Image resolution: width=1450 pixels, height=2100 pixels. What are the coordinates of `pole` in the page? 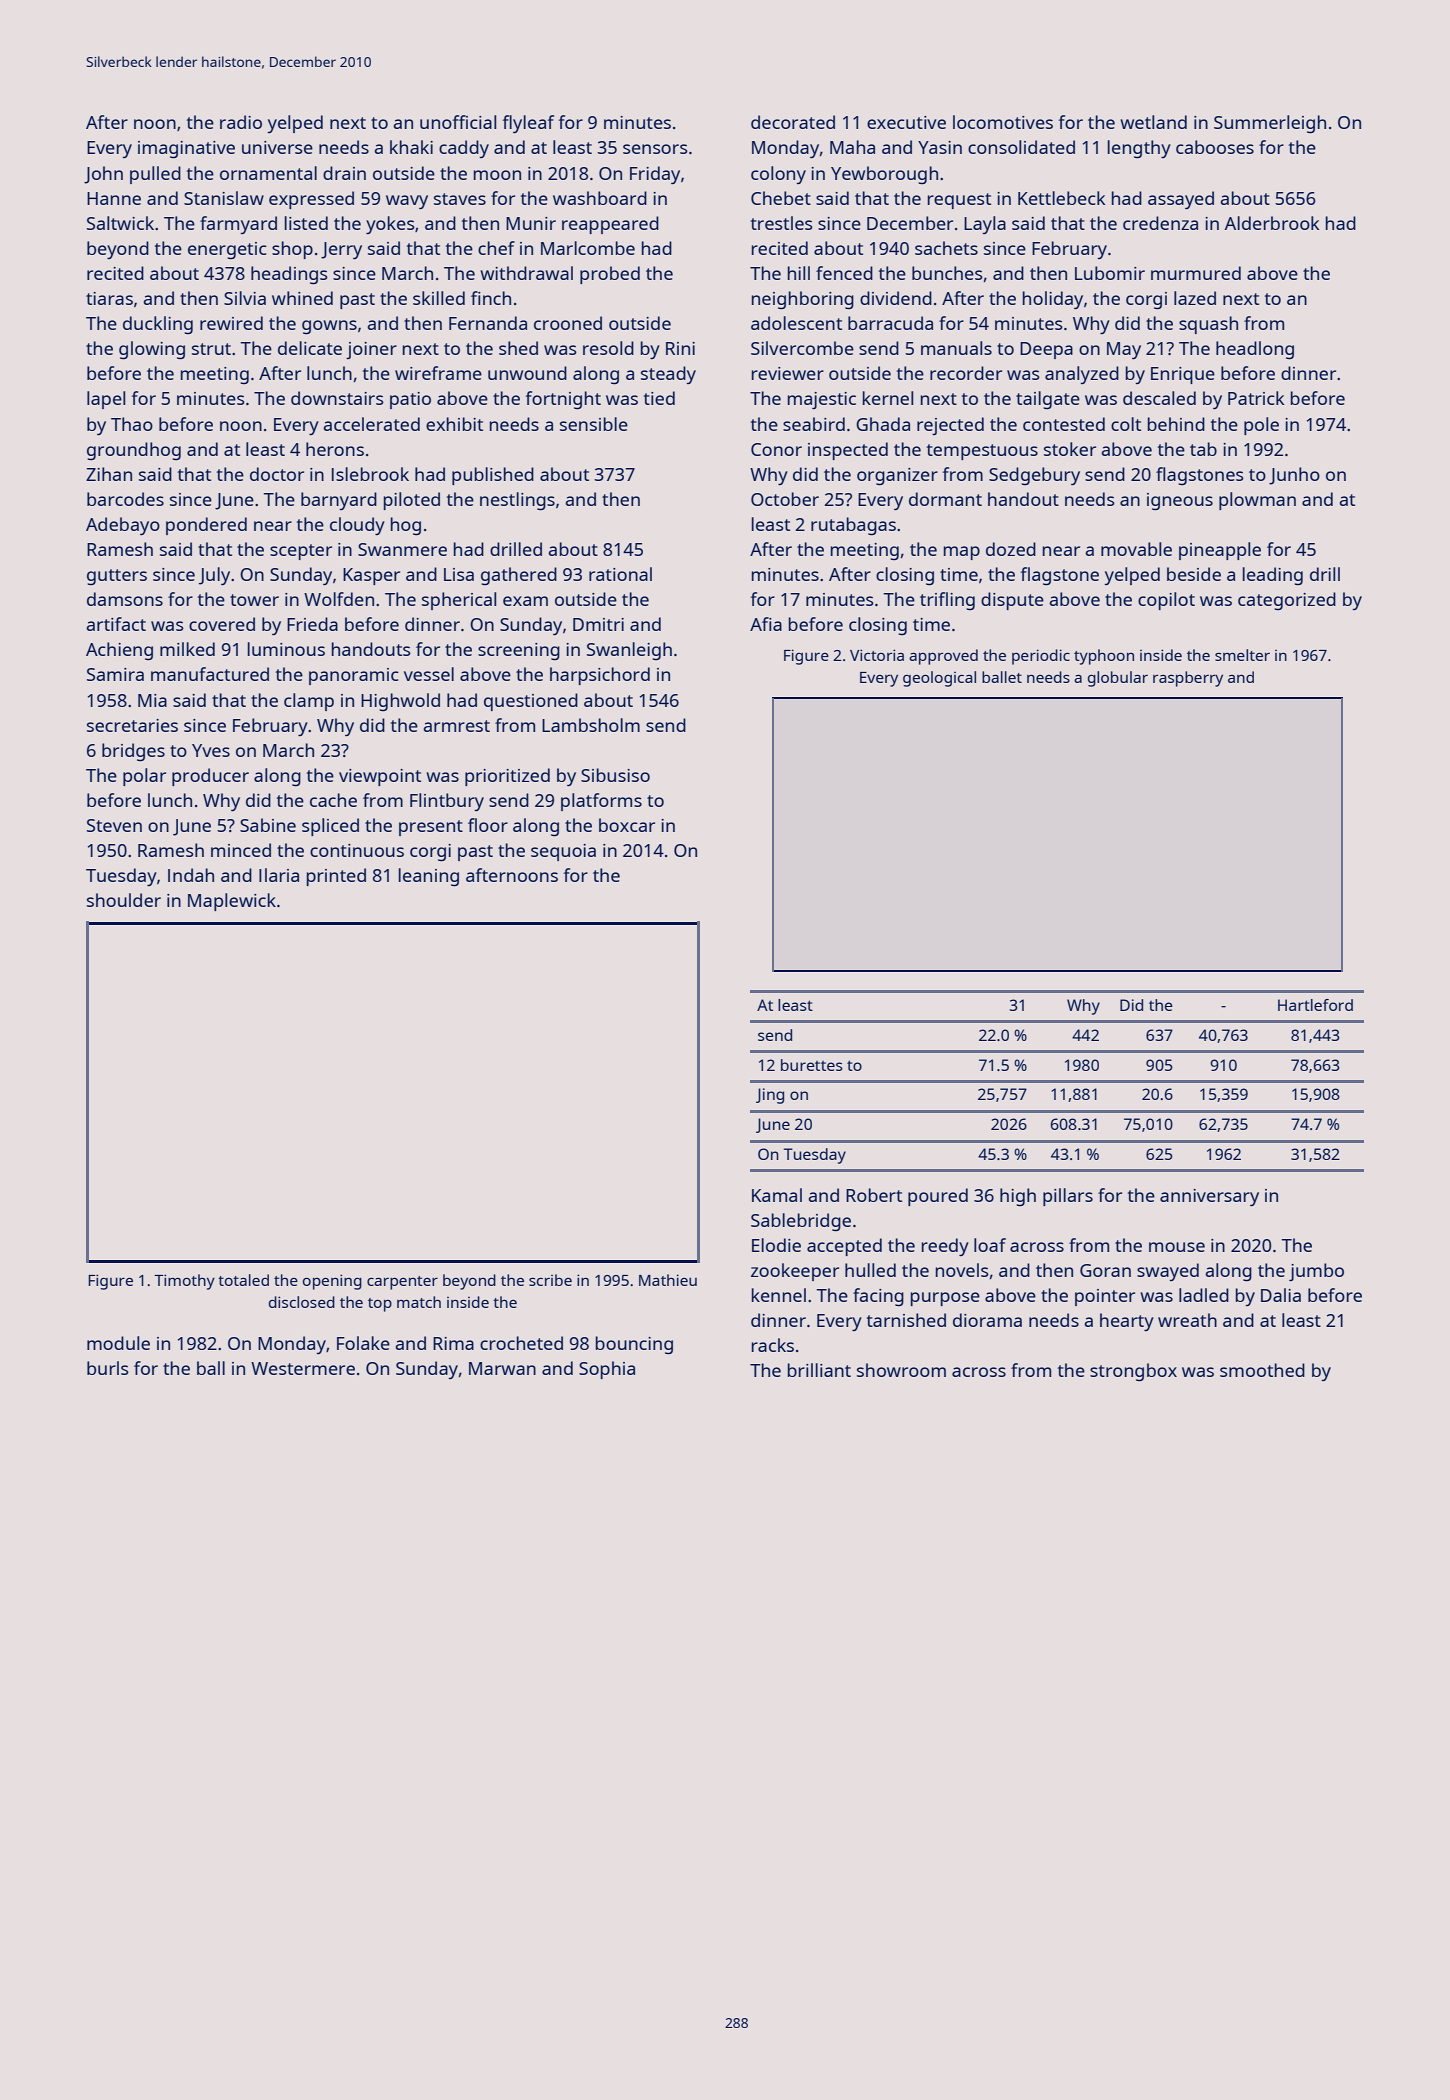 It's located at (1261, 426).
